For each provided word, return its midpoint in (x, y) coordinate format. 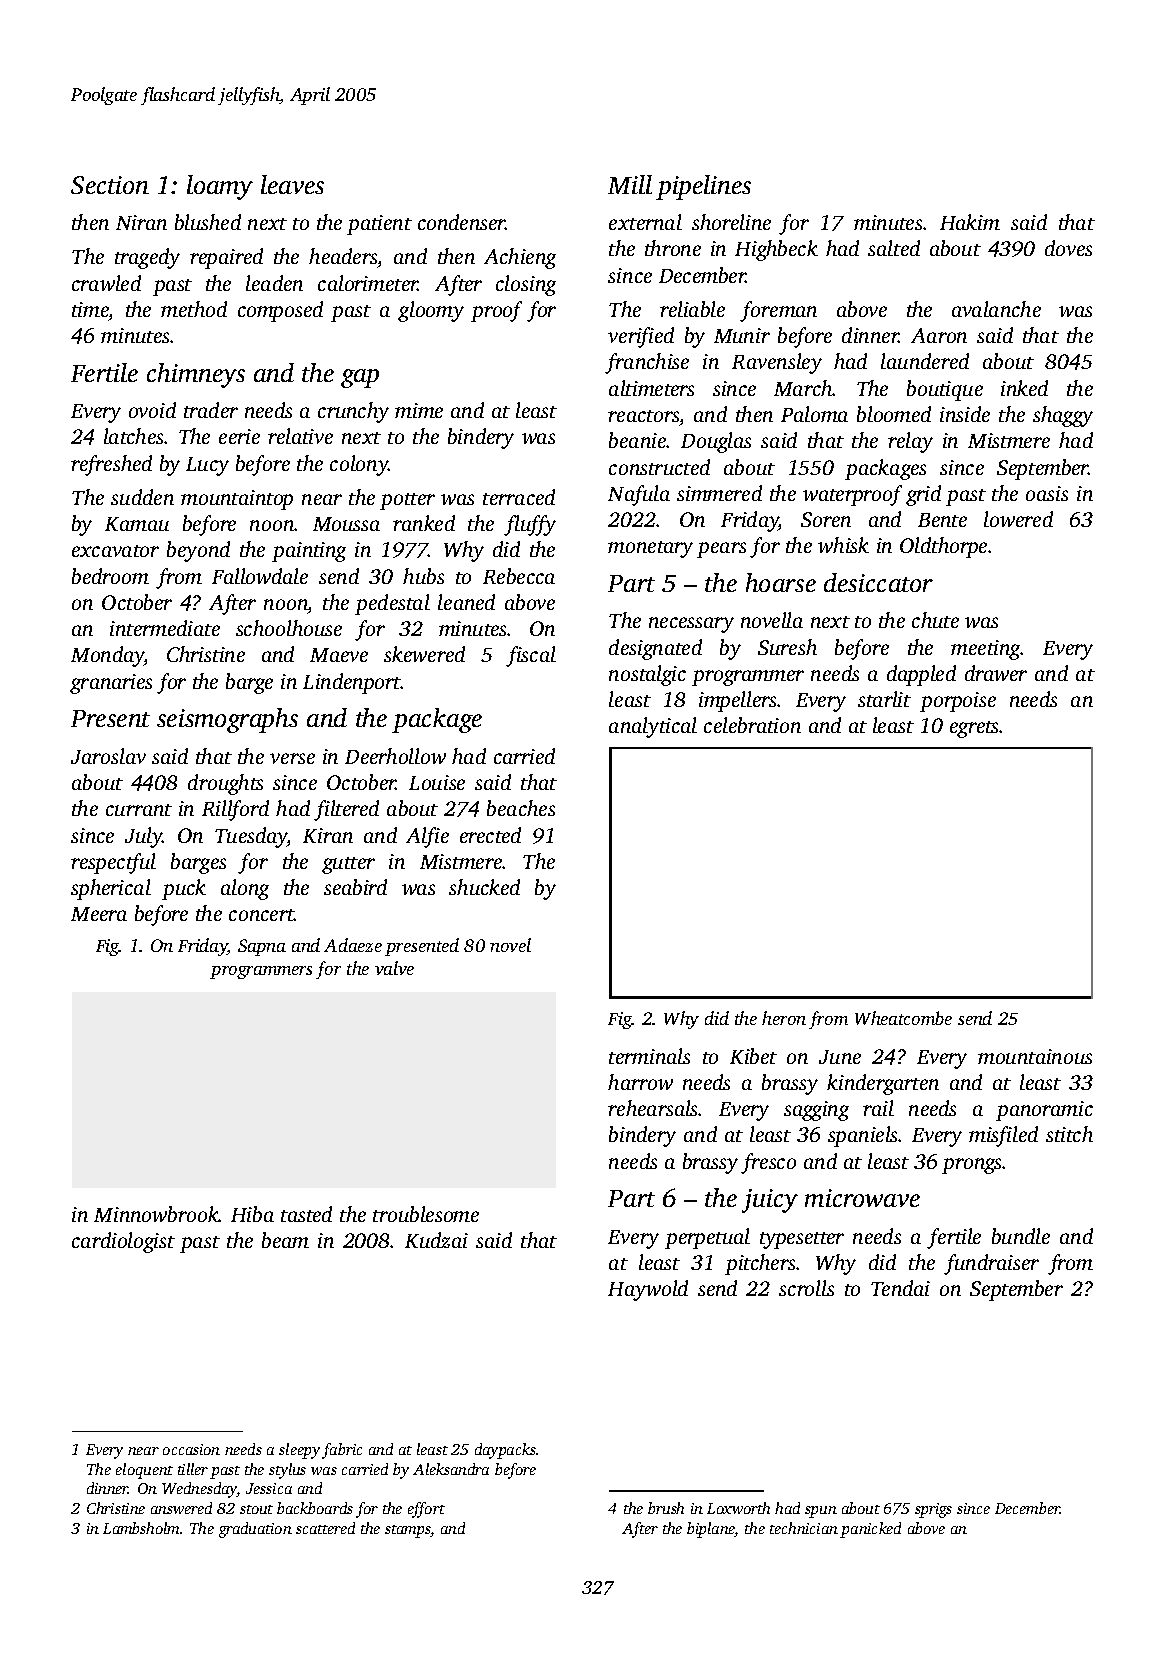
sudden (142, 497)
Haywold (648, 1290)
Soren (826, 519)
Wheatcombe (903, 1018)
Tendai (900, 1288)
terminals (649, 1056)
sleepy (299, 1451)
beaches (521, 808)
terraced (519, 497)
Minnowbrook (156, 1214)
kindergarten (883, 1084)
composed (280, 311)
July (144, 837)
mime (419, 410)
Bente (942, 520)
